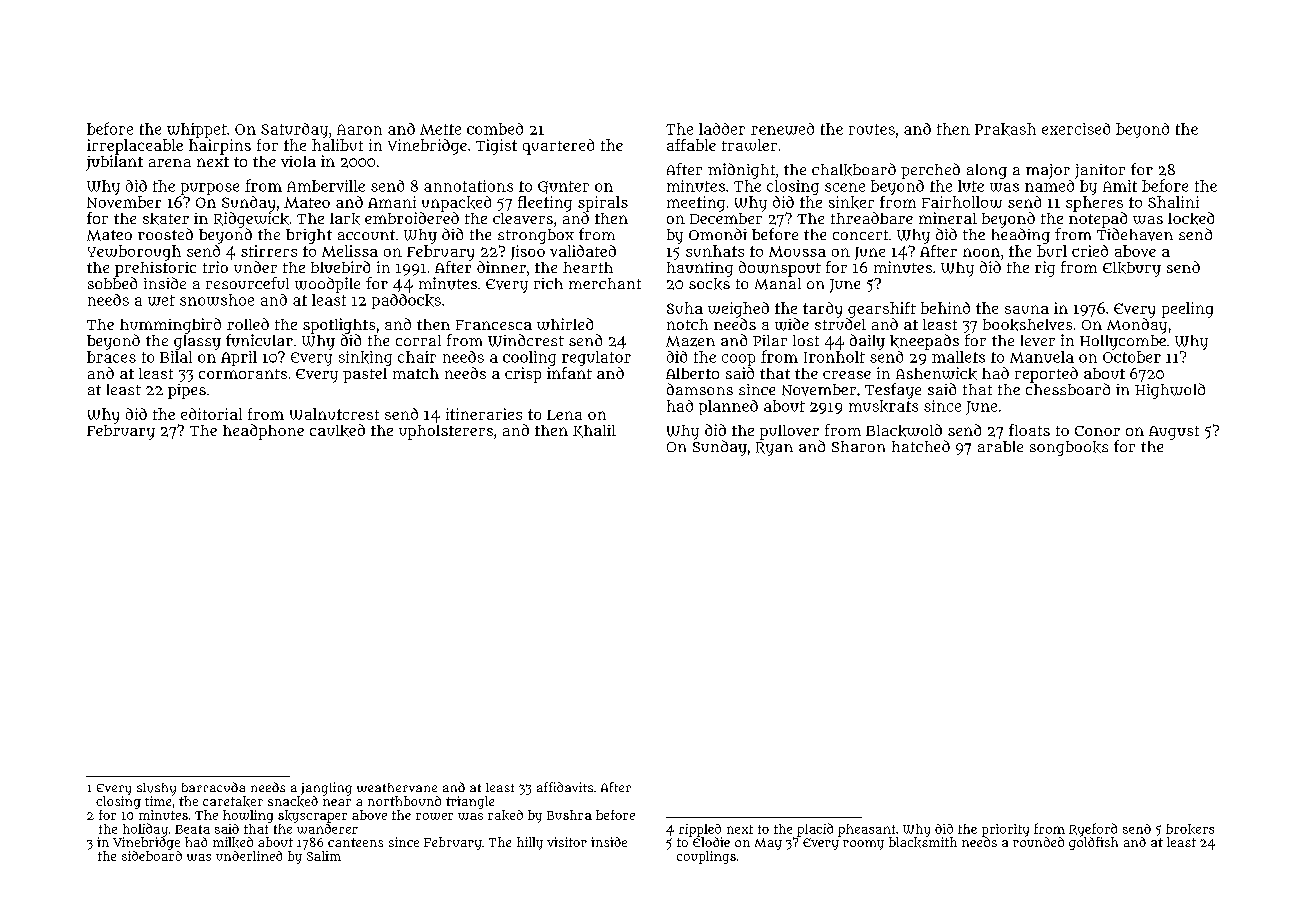  I want to click on renewed, so click(782, 129).
